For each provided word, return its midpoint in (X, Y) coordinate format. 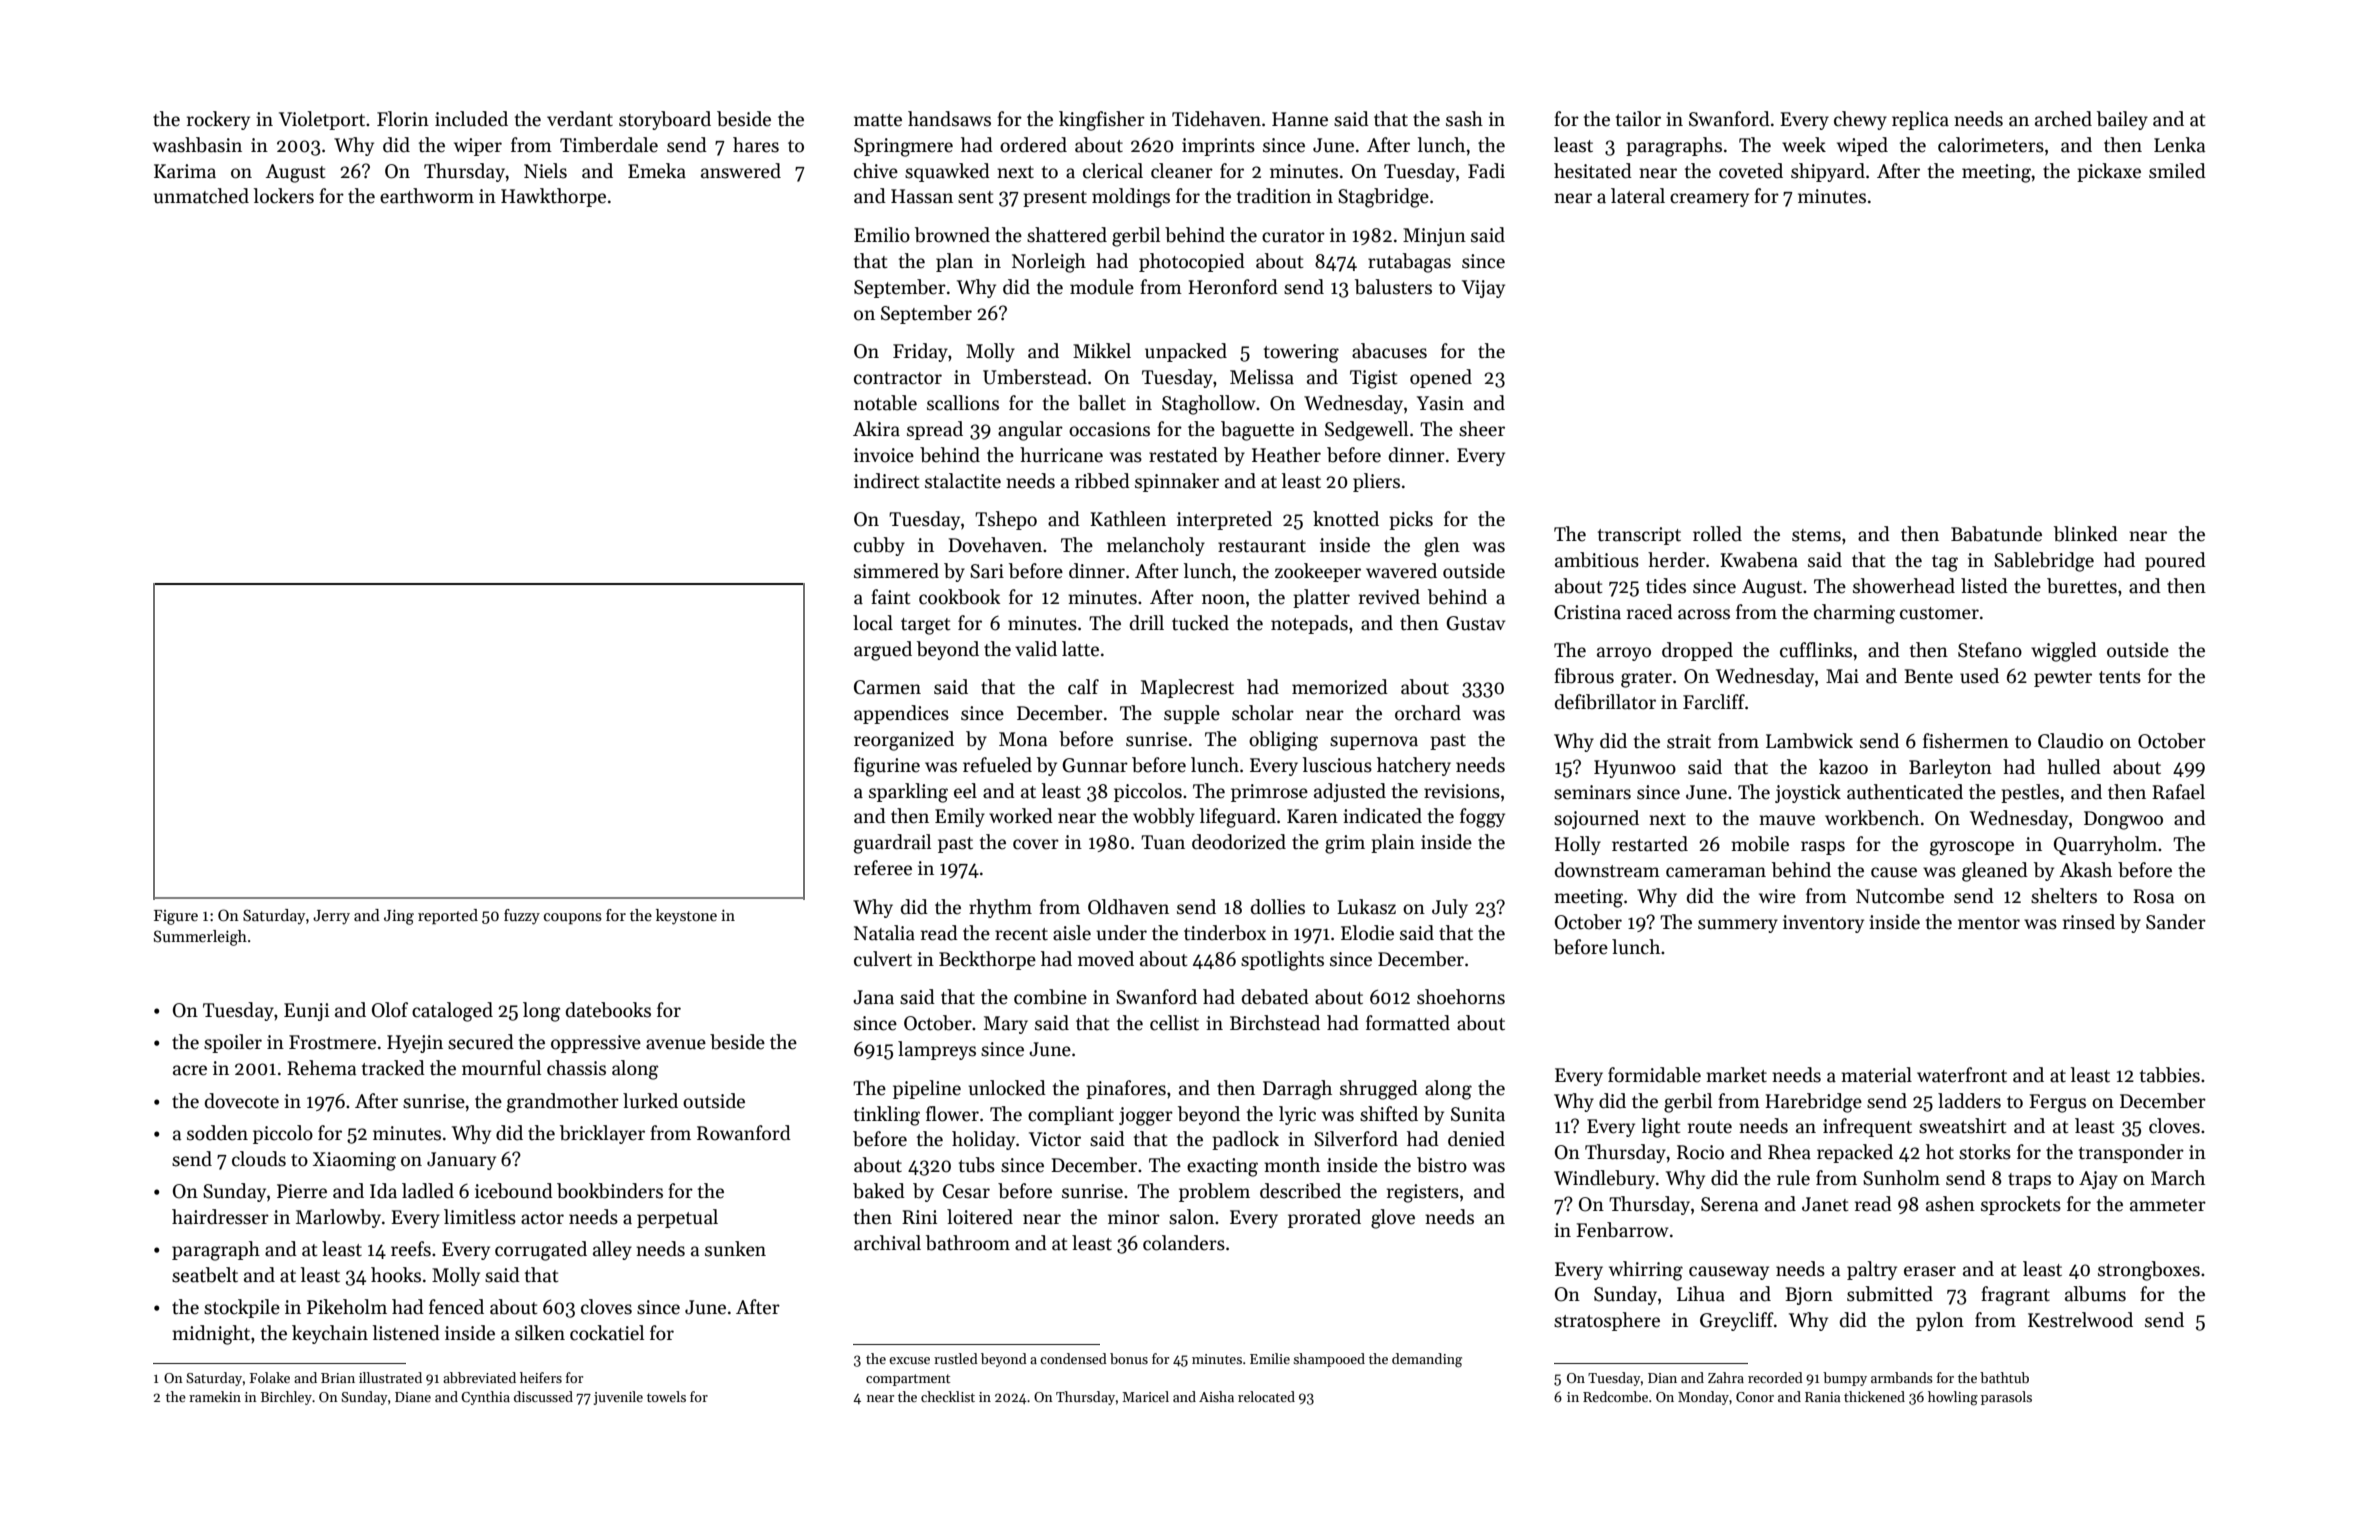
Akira (876, 429)
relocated (1266, 1396)
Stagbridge (1383, 198)
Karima (185, 171)
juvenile (618, 1398)
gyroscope (1972, 848)
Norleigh (1049, 263)
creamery (1709, 200)
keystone (686, 917)
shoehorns (1461, 997)
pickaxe (2109, 172)
